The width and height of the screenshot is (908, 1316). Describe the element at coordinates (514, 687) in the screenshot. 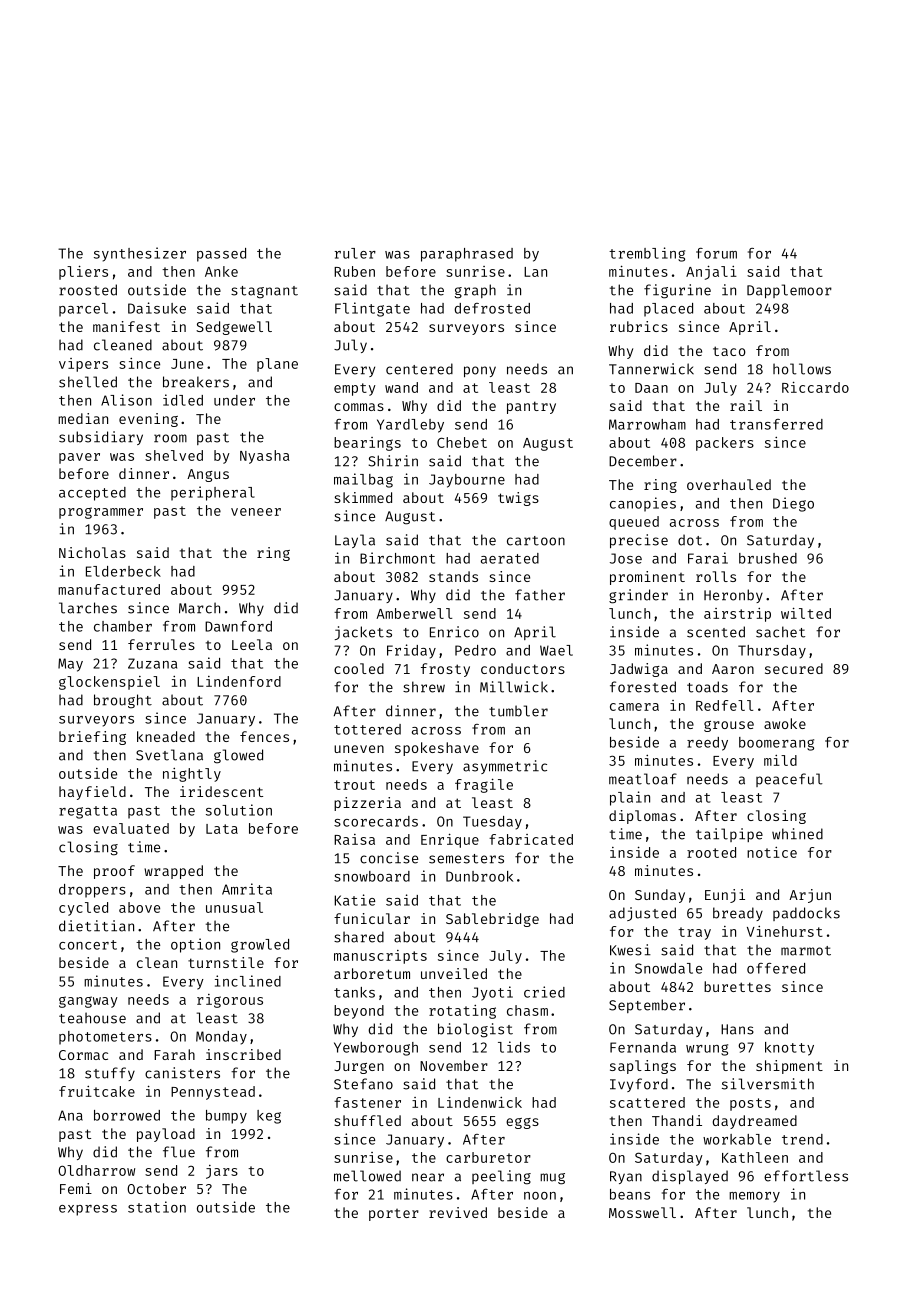

I see `Millwick` at that location.
